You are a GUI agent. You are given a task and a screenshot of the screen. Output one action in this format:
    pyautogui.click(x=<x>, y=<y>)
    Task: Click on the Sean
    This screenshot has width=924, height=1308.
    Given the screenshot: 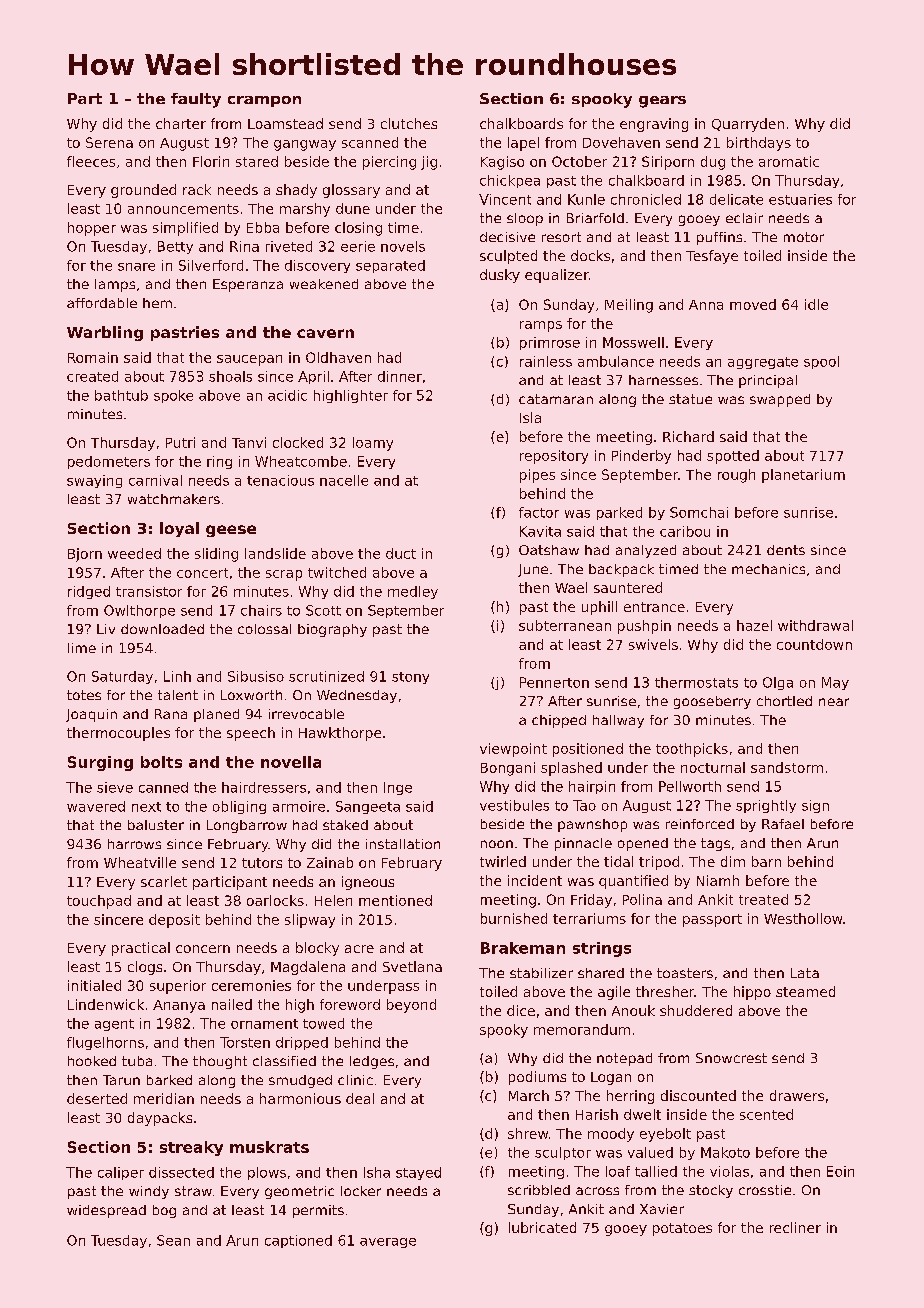 What is the action you would take?
    pyautogui.click(x=173, y=1240)
